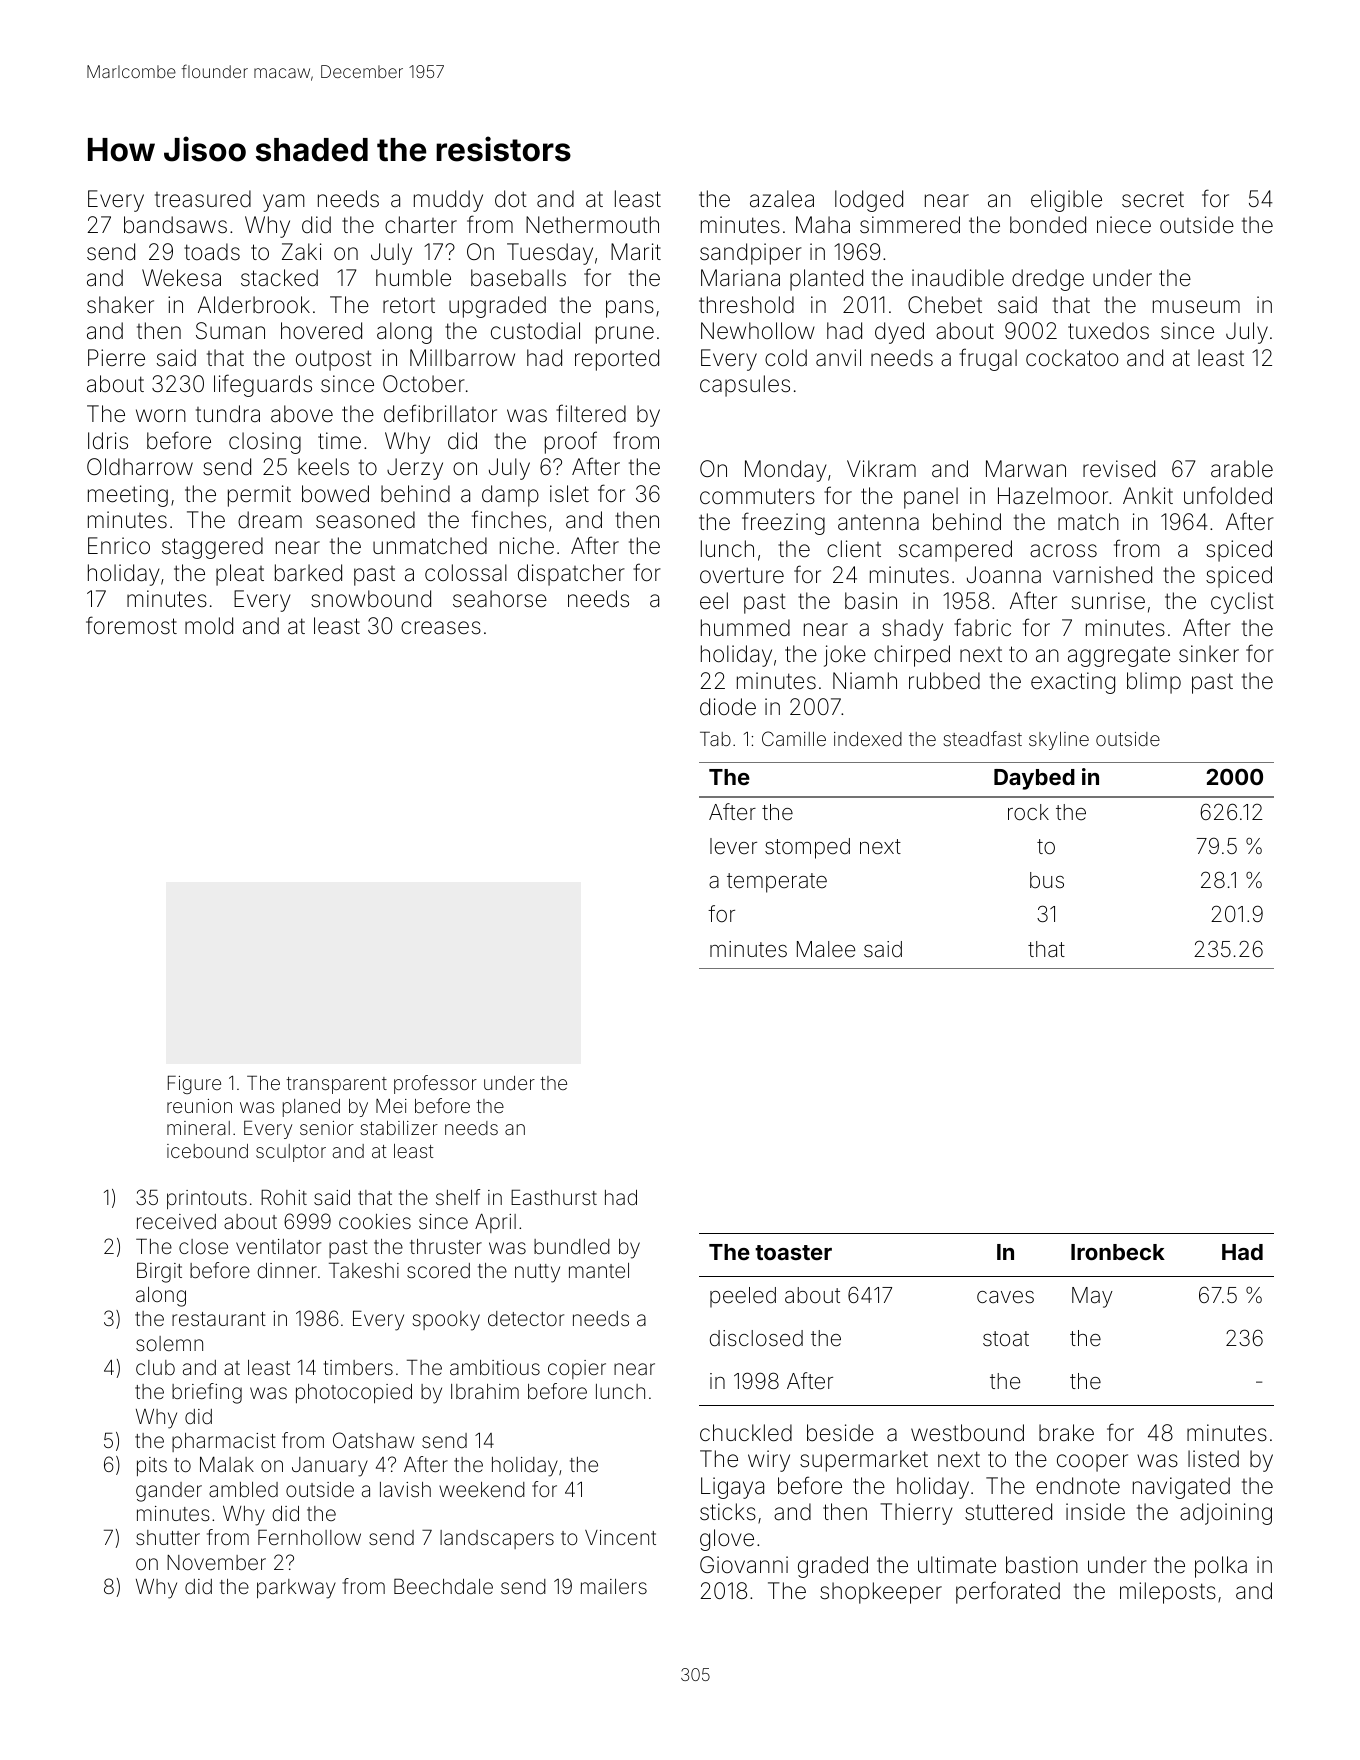 The width and height of the screenshot is (1360, 1760). What do you see at coordinates (1066, 201) in the screenshot?
I see `eligible` at bounding box center [1066, 201].
